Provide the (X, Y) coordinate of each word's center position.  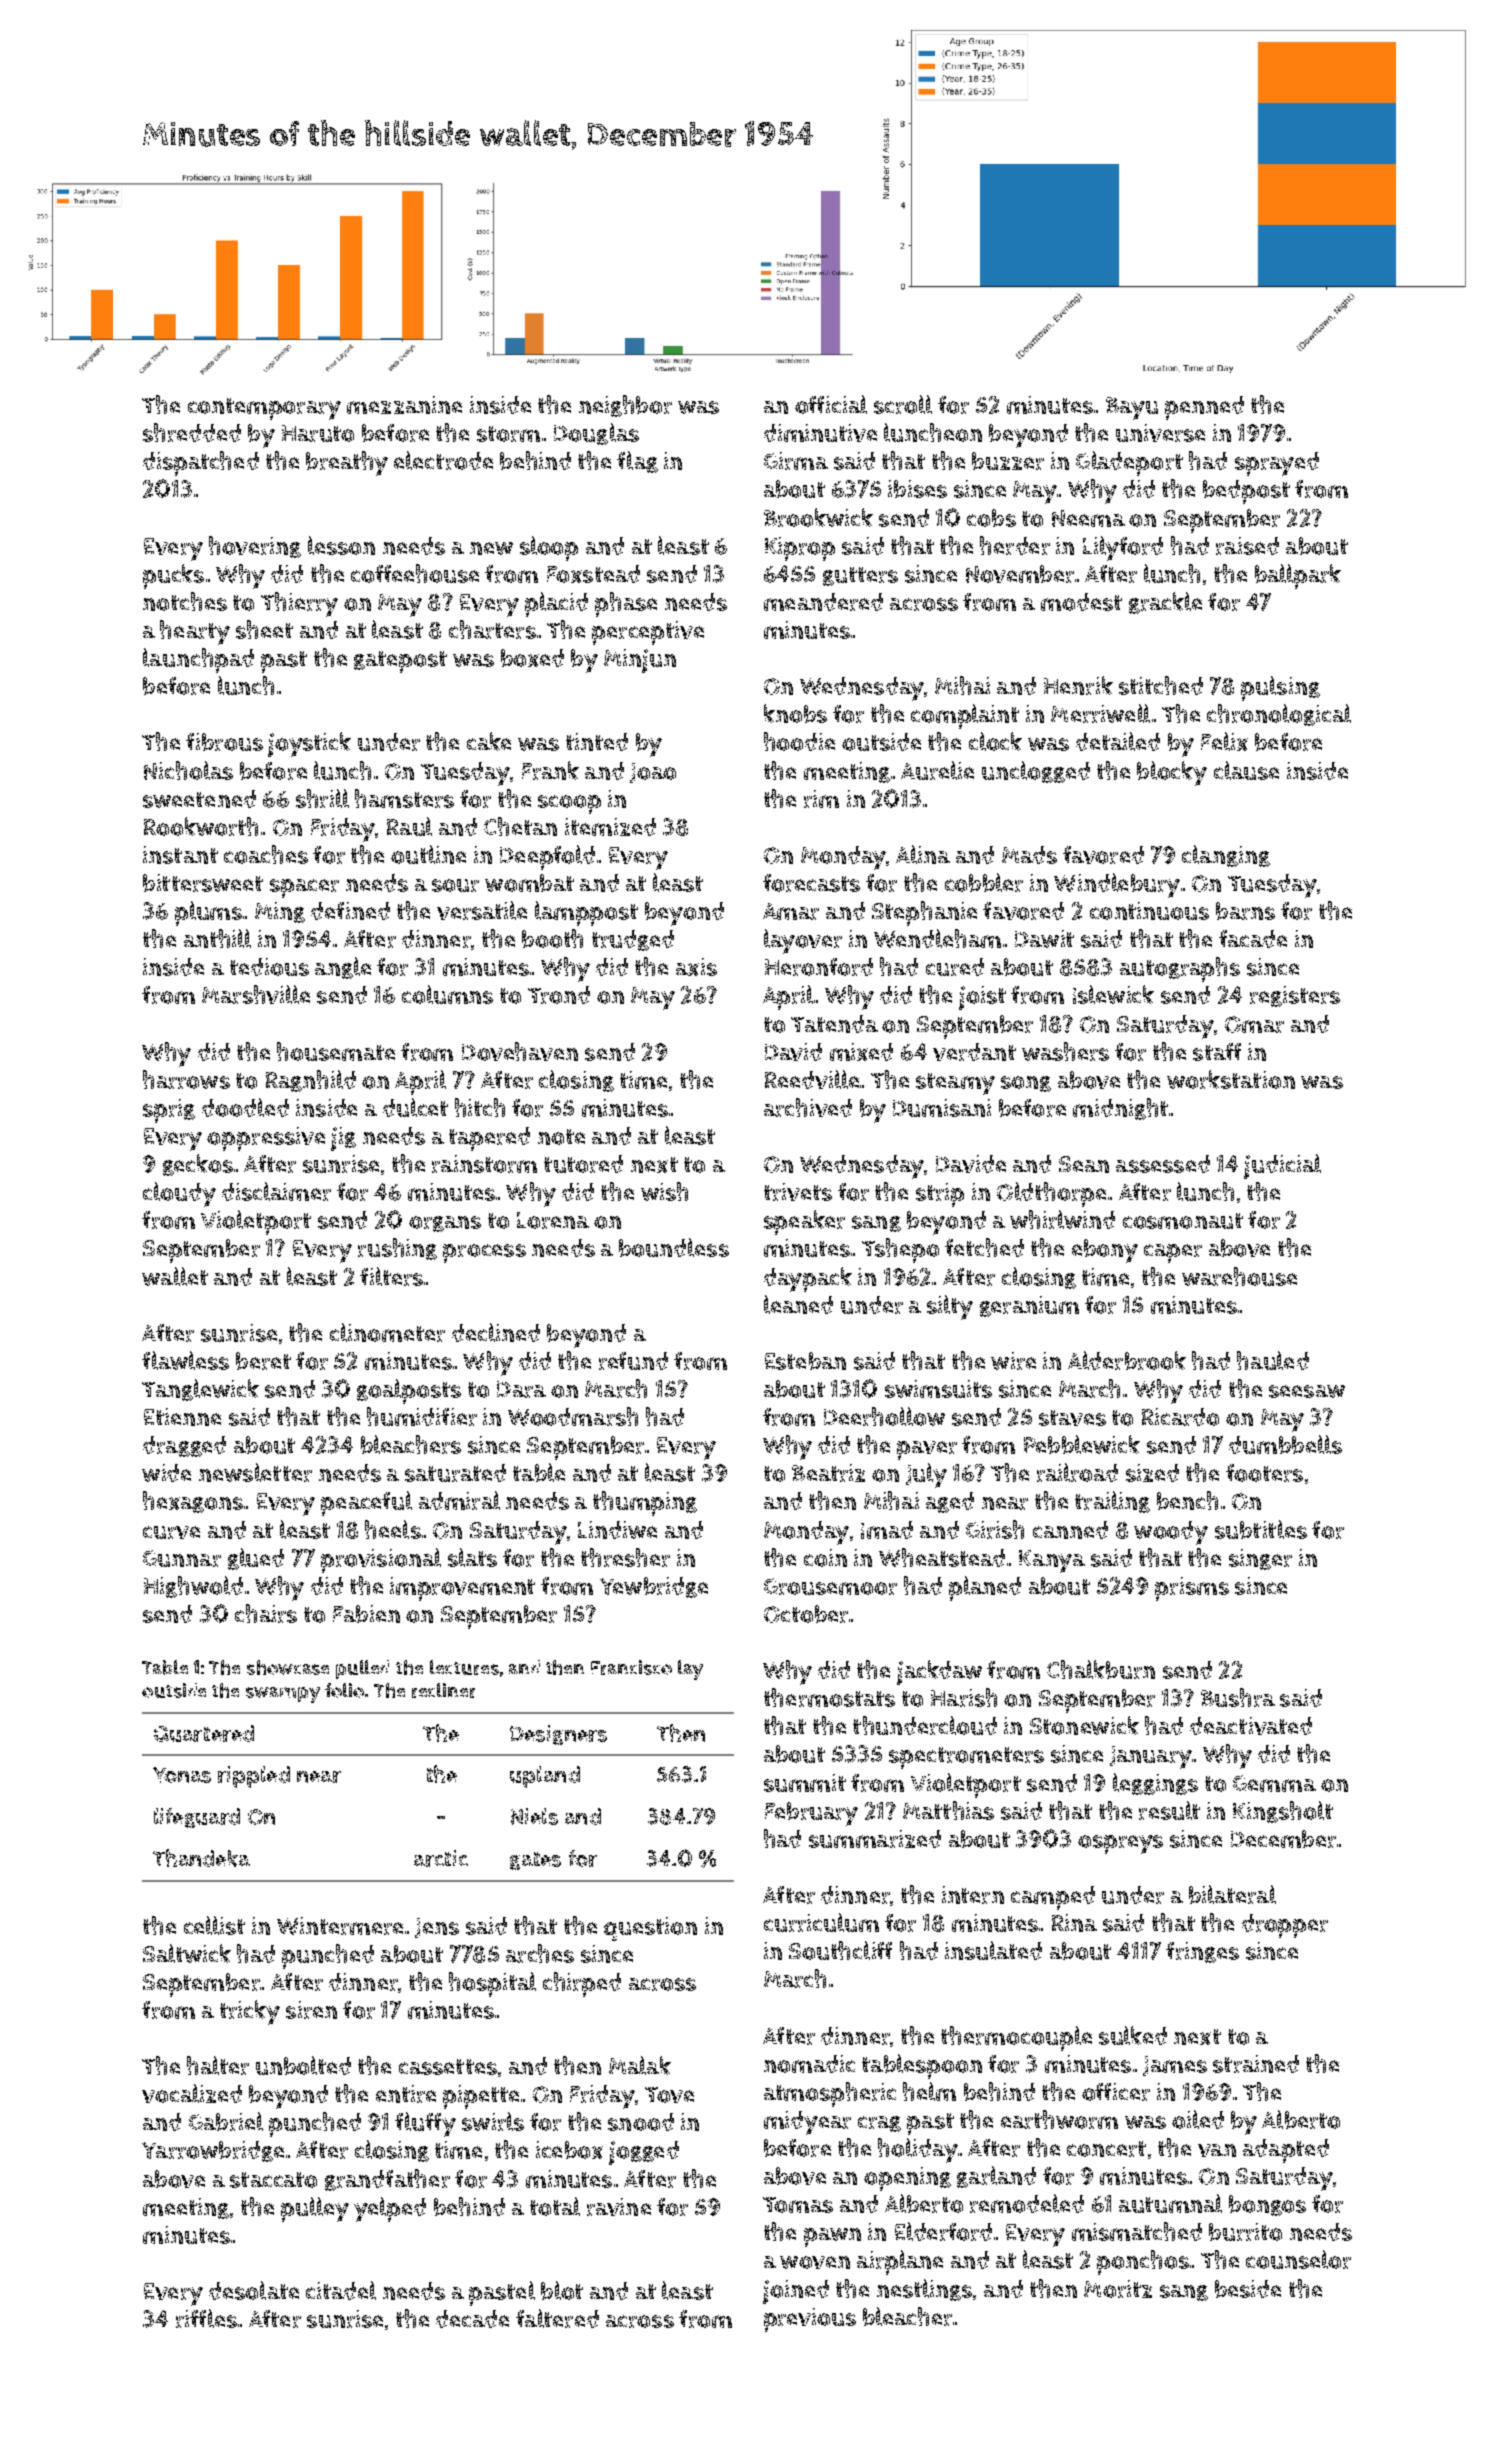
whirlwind (1062, 1219)
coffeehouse (415, 573)
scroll (903, 404)
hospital (492, 1984)
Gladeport (1129, 463)
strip (940, 1195)
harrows (186, 1079)
